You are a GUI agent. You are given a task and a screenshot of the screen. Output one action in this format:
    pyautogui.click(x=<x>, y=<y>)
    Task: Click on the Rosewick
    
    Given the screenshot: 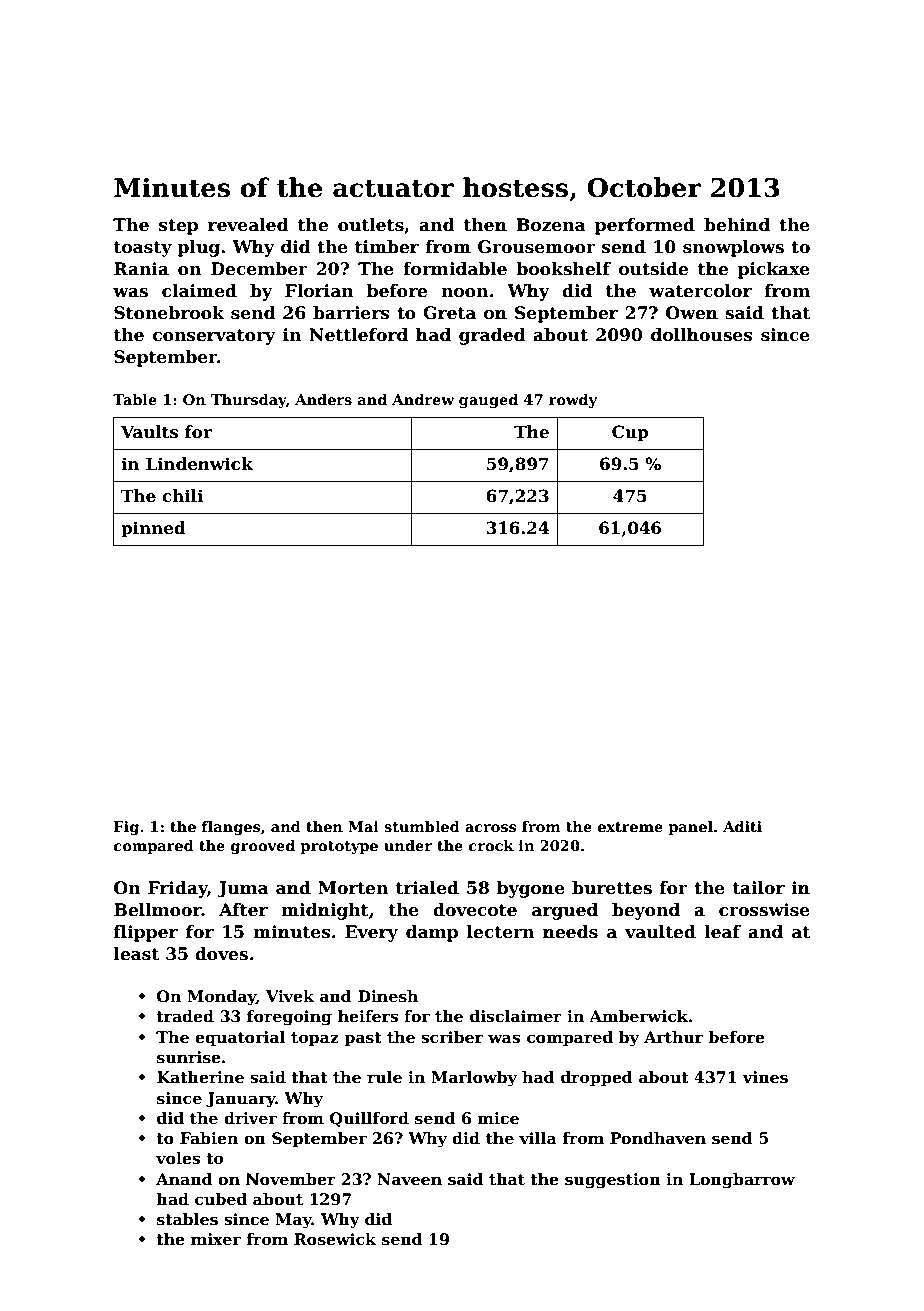 What is the action you would take?
    pyautogui.click(x=335, y=1239)
